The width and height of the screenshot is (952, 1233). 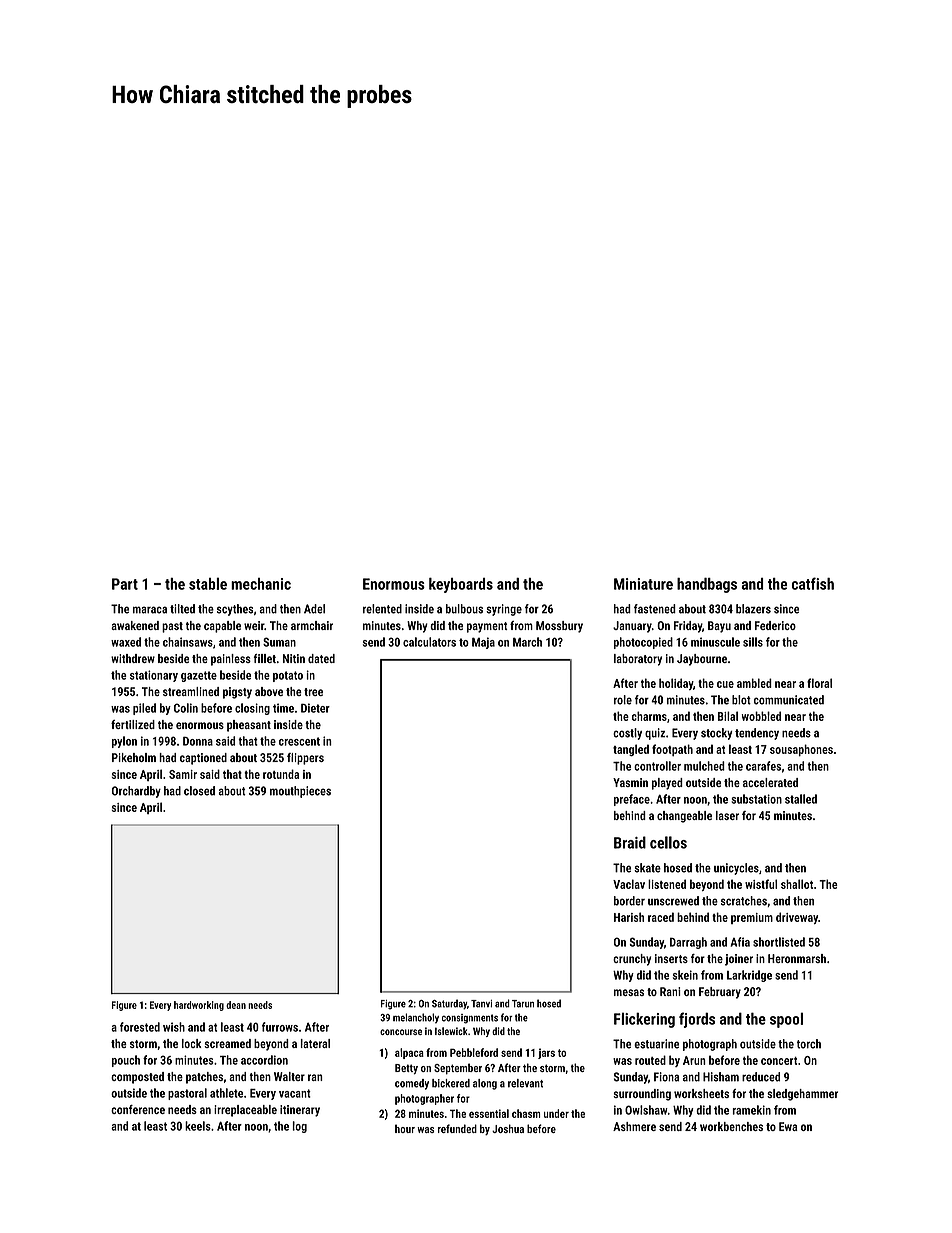 I want to click on Miniature, so click(x=643, y=584).
